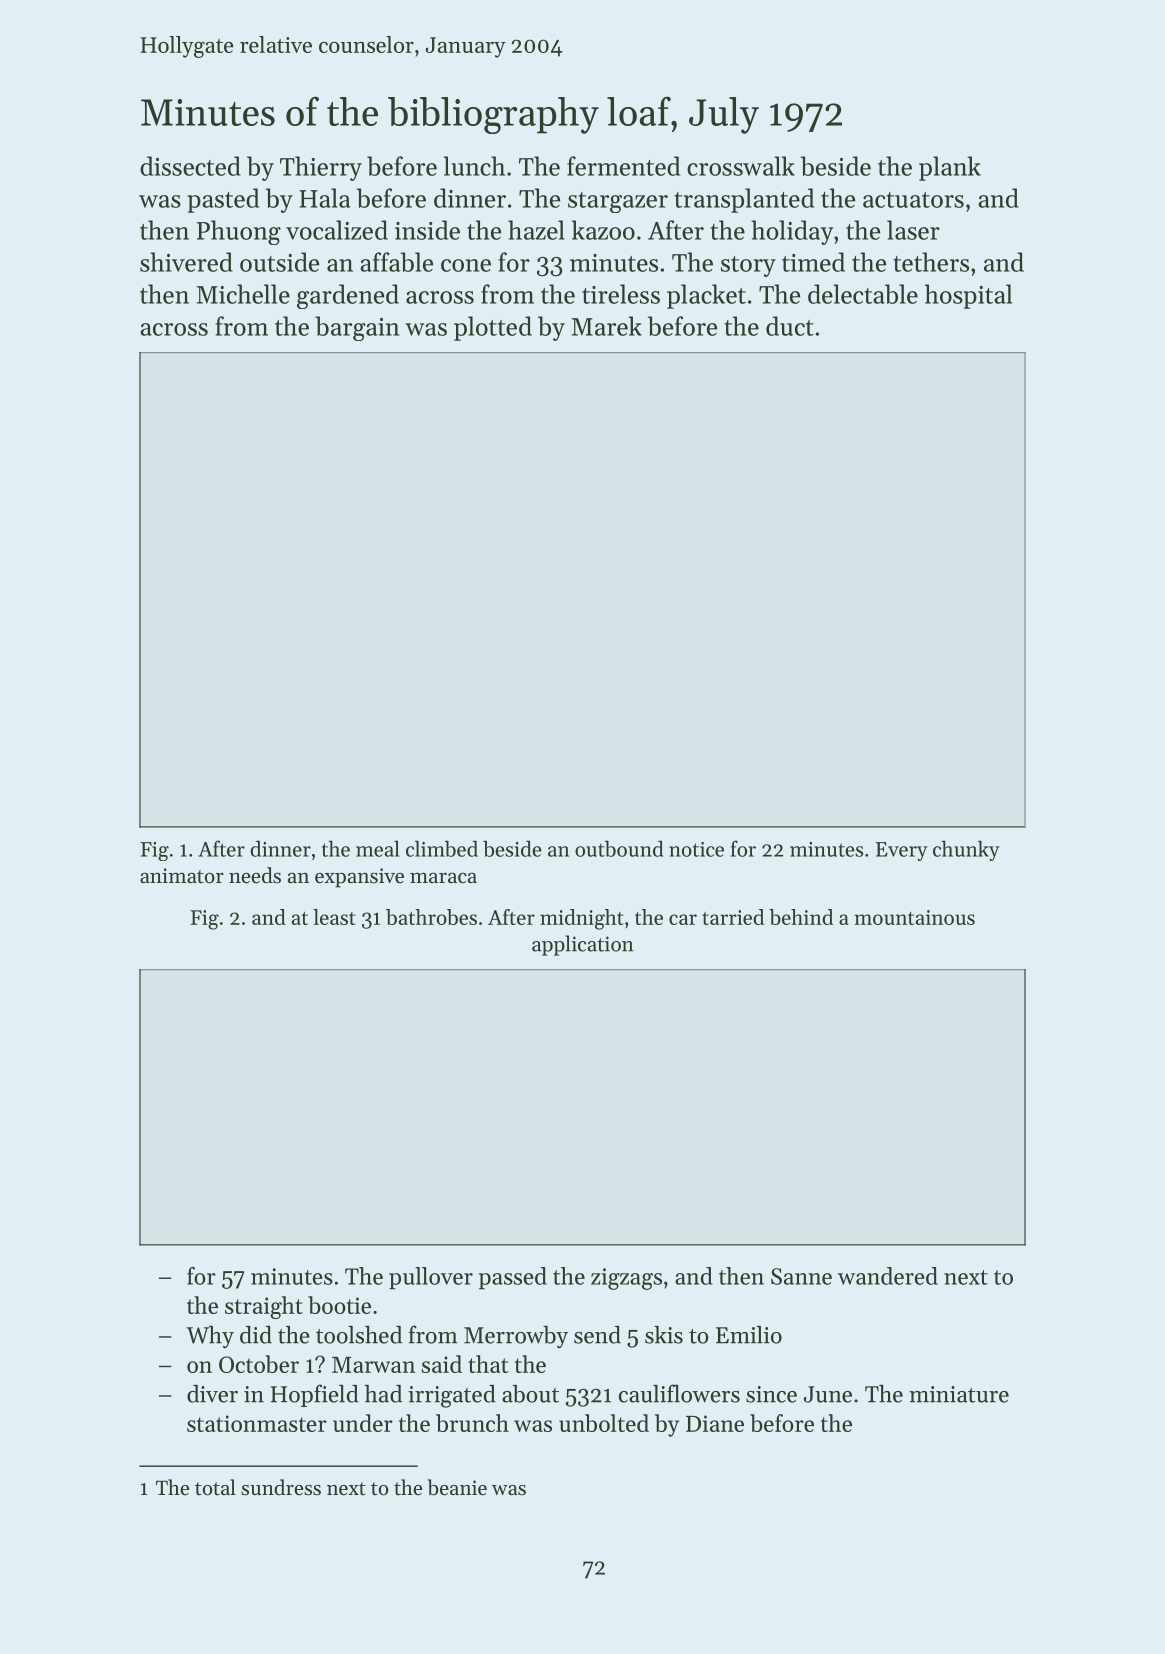 Image resolution: width=1165 pixels, height=1654 pixels. What do you see at coordinates (790, 326) in the image?
I see `duct` at bounding box center [790, 326].
